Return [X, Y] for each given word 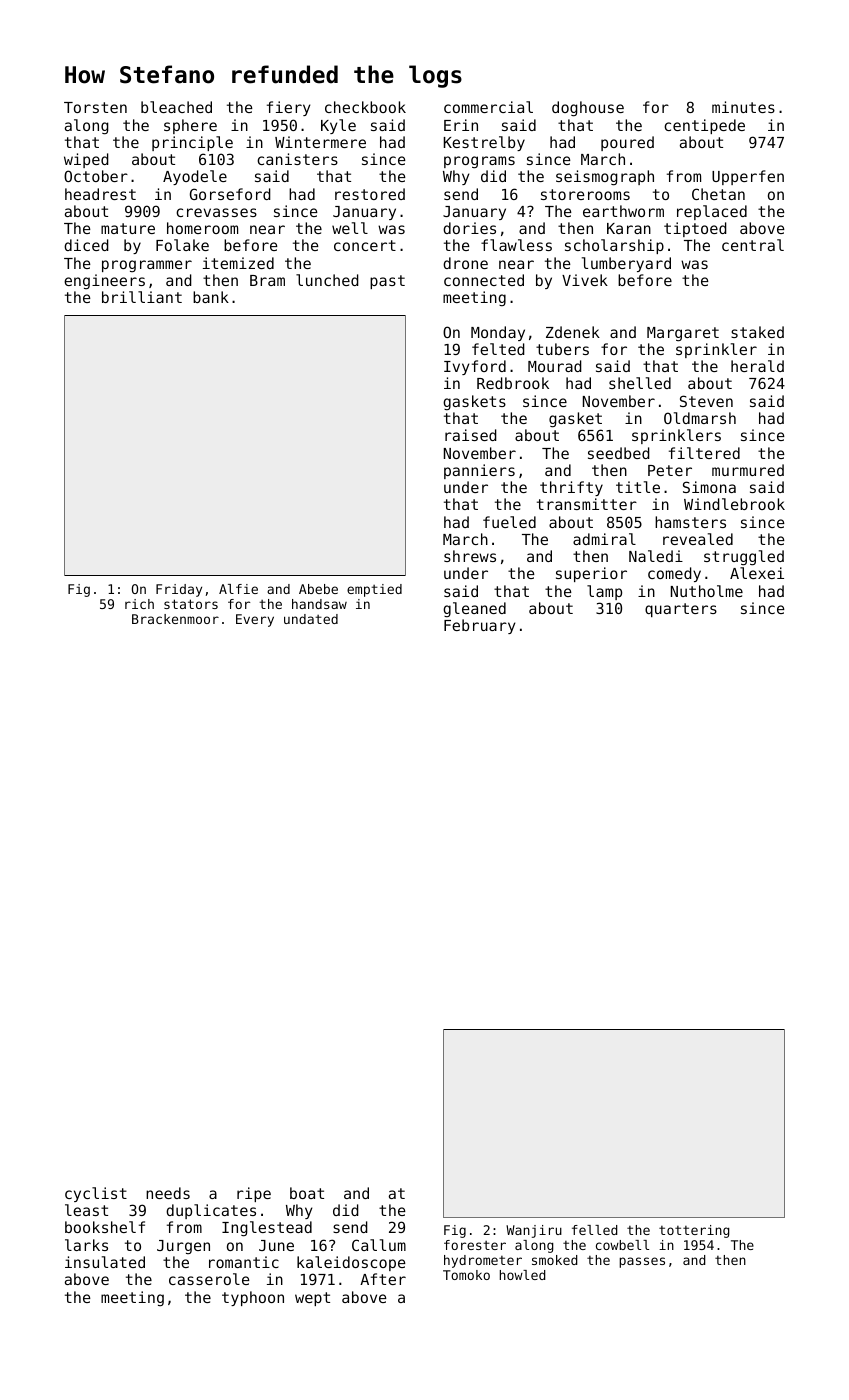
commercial [488, 107]
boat [307, 1193]
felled [595, 1230]
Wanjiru [534, 1231]
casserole [209, 1279]
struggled [744, 558]
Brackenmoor [175, 619]
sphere [190, 126]
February [479, 626]
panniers [479, 471]
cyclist [96, 1194]
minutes [743, 107]
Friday [179, 590]
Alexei [757, 573]
